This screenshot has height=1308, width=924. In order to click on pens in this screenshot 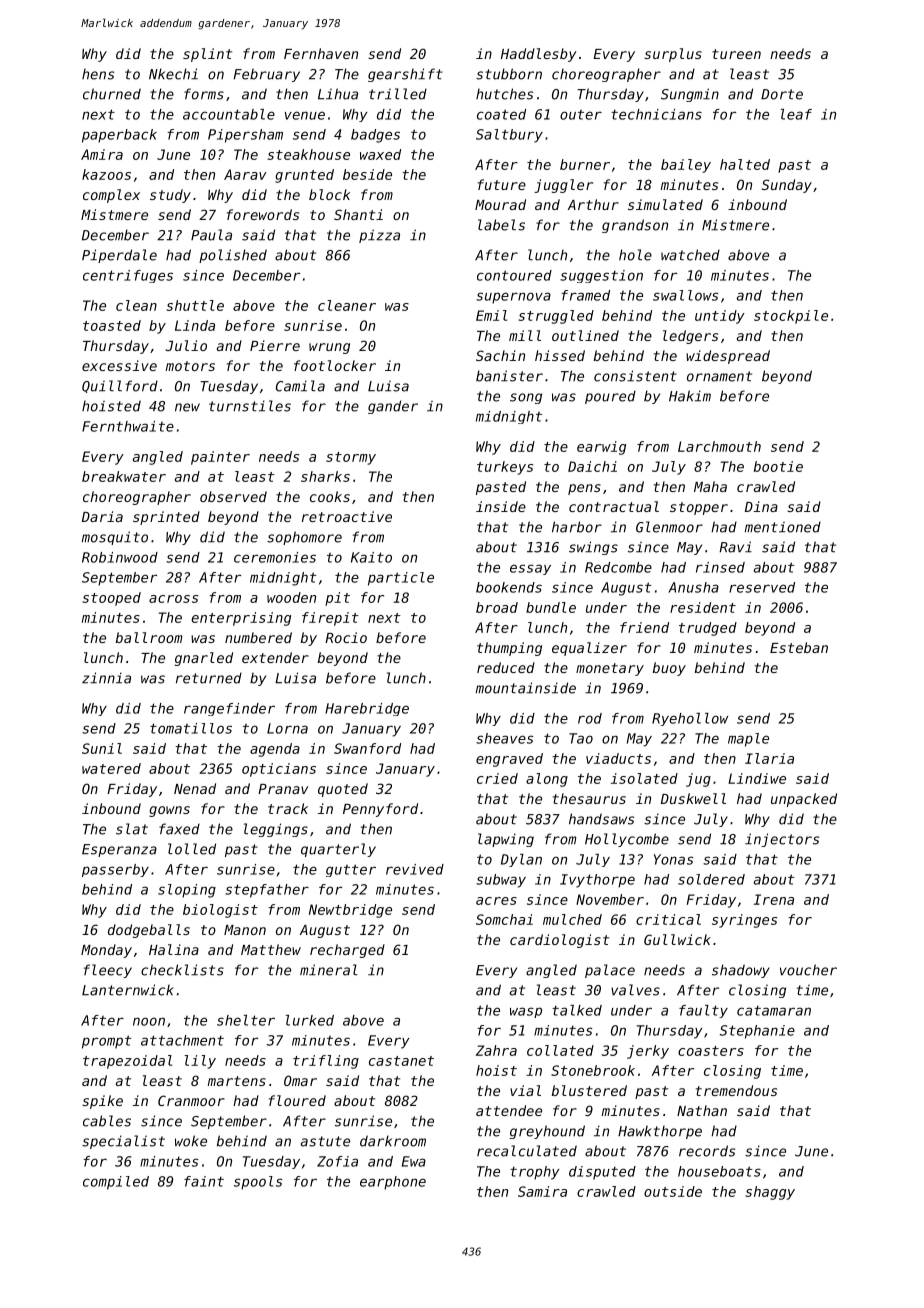, I will do `click(584, 489)`.
